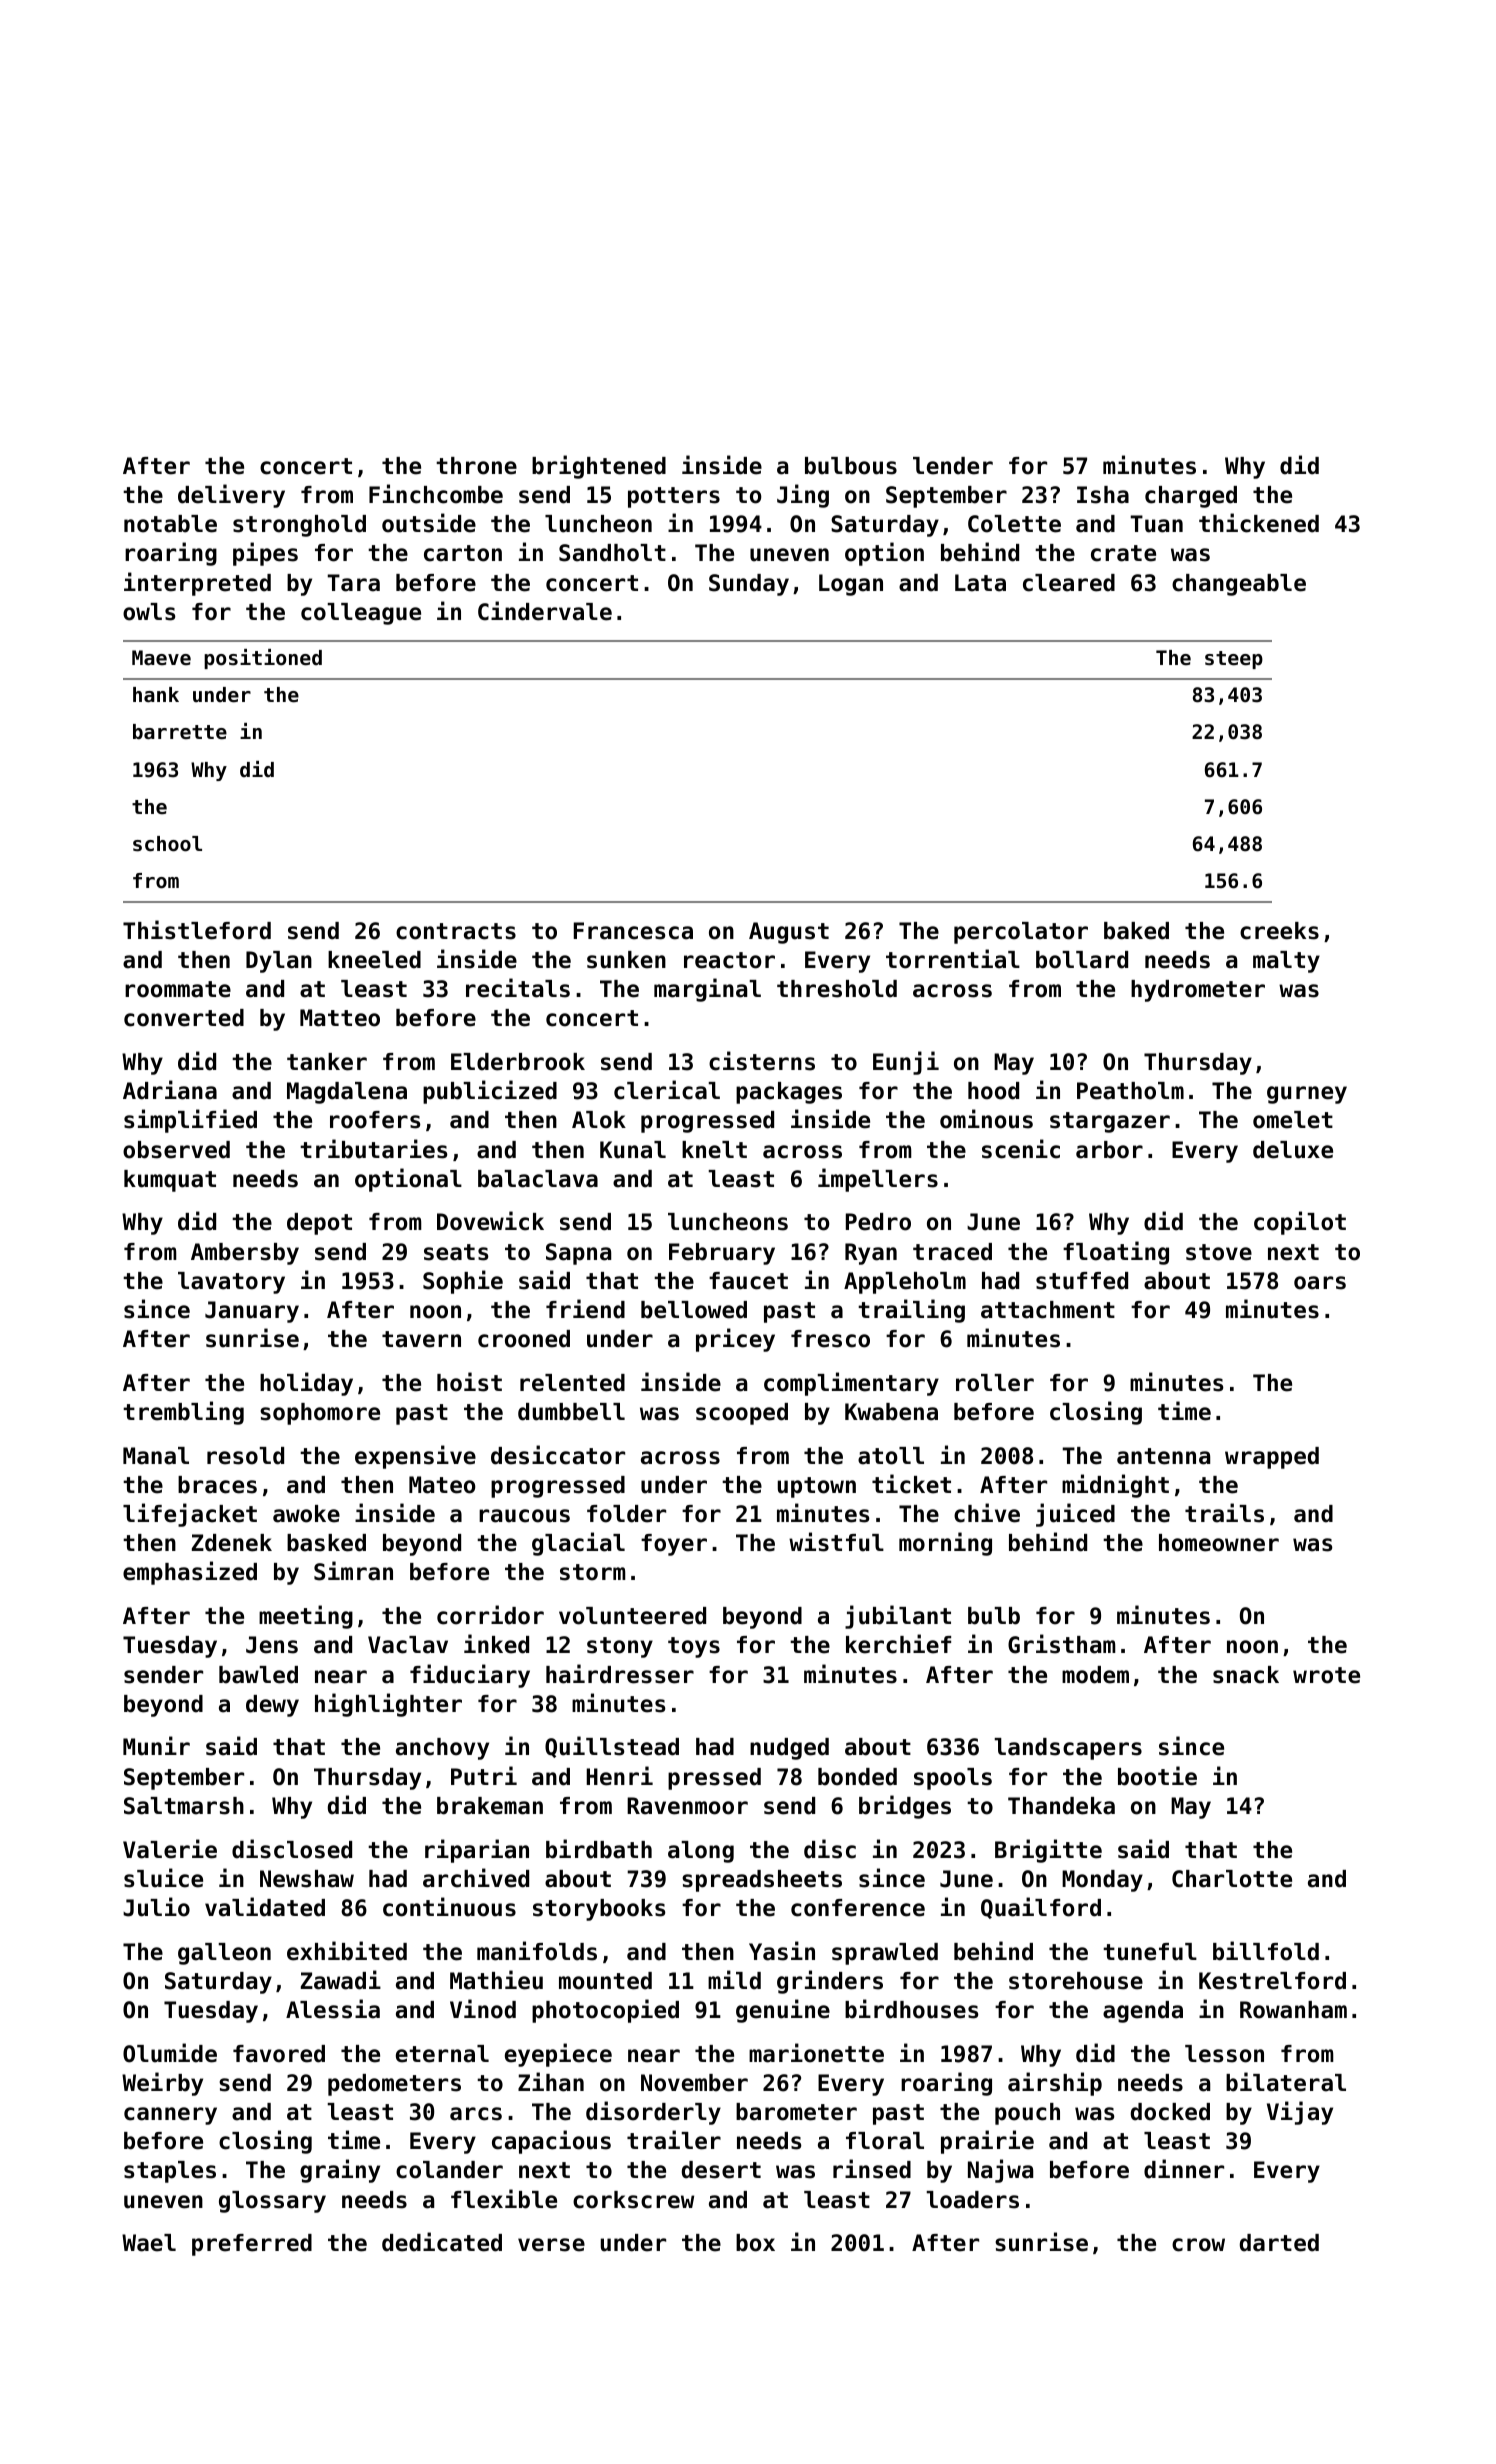 The width and height of the screenshot is (1496, 2464). Describe the element at coordinates (551, 2245) in the screenshot. I see `verse` at that location.
